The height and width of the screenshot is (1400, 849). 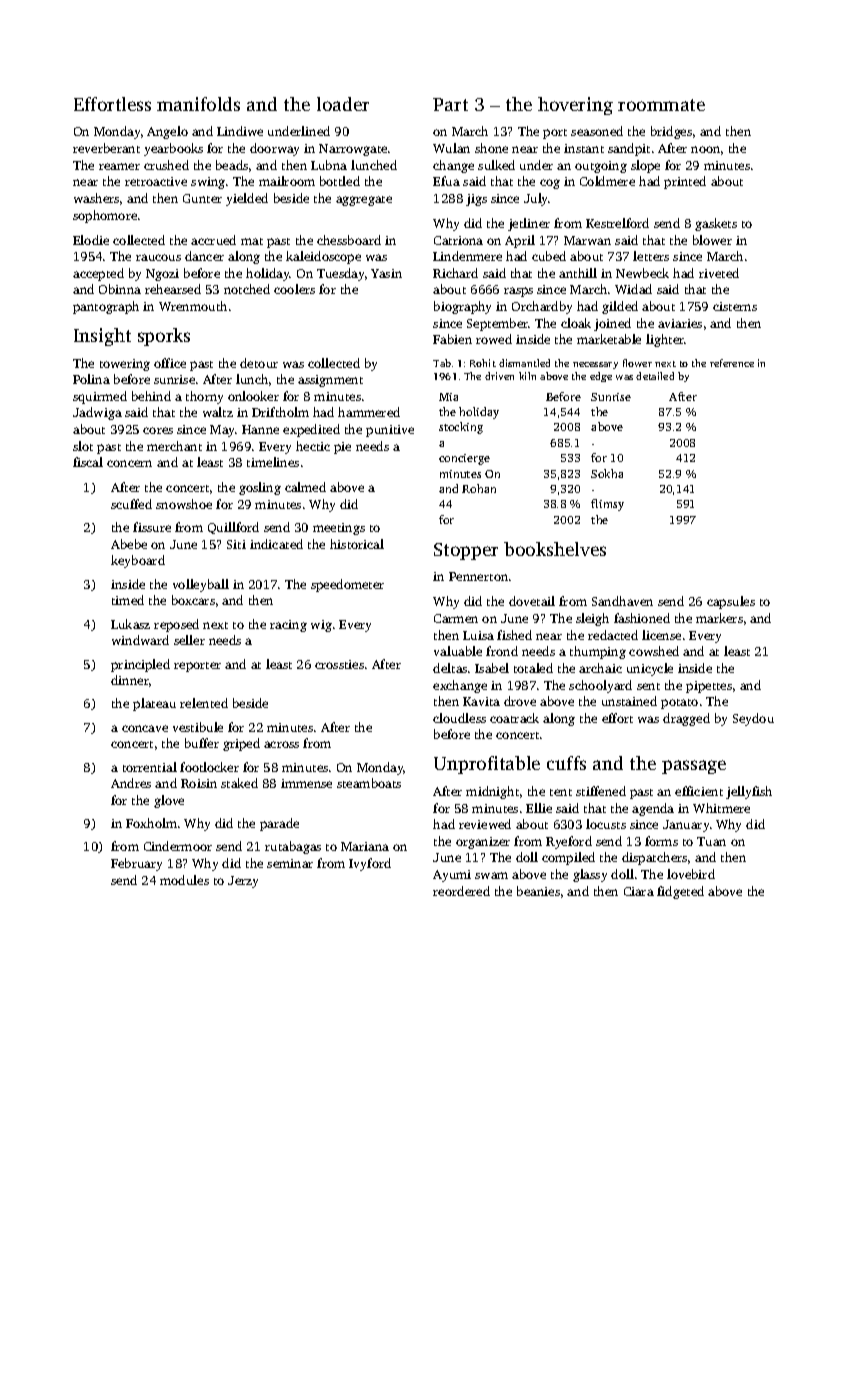 I want to click on Foxholm, so click(x=151, y=823).
